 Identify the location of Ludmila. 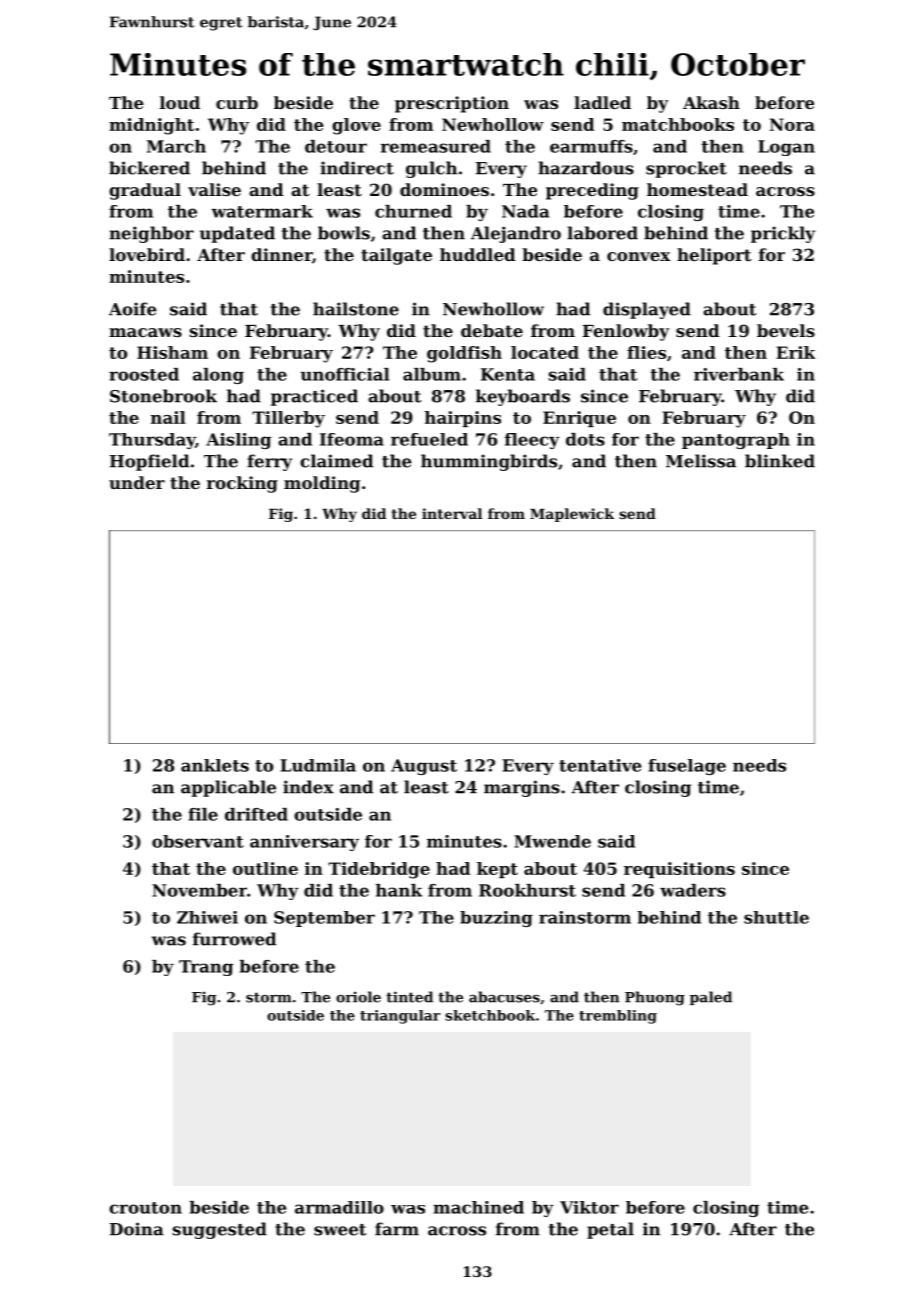
(318, 765).
